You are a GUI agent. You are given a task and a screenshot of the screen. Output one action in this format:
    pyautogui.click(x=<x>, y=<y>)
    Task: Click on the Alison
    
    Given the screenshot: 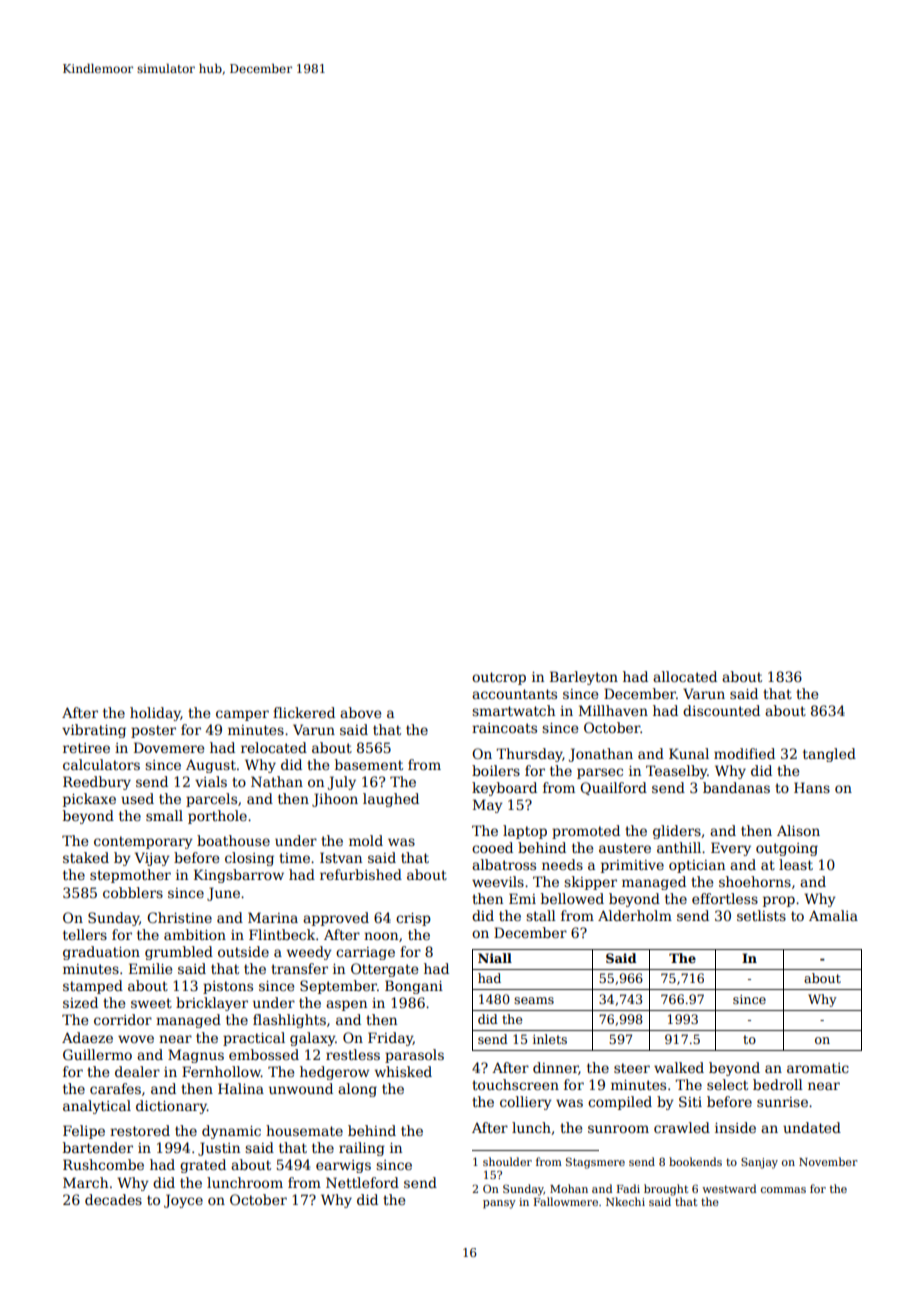 What is the action you would take?
    pyautogui.click(x=798, y=830)
